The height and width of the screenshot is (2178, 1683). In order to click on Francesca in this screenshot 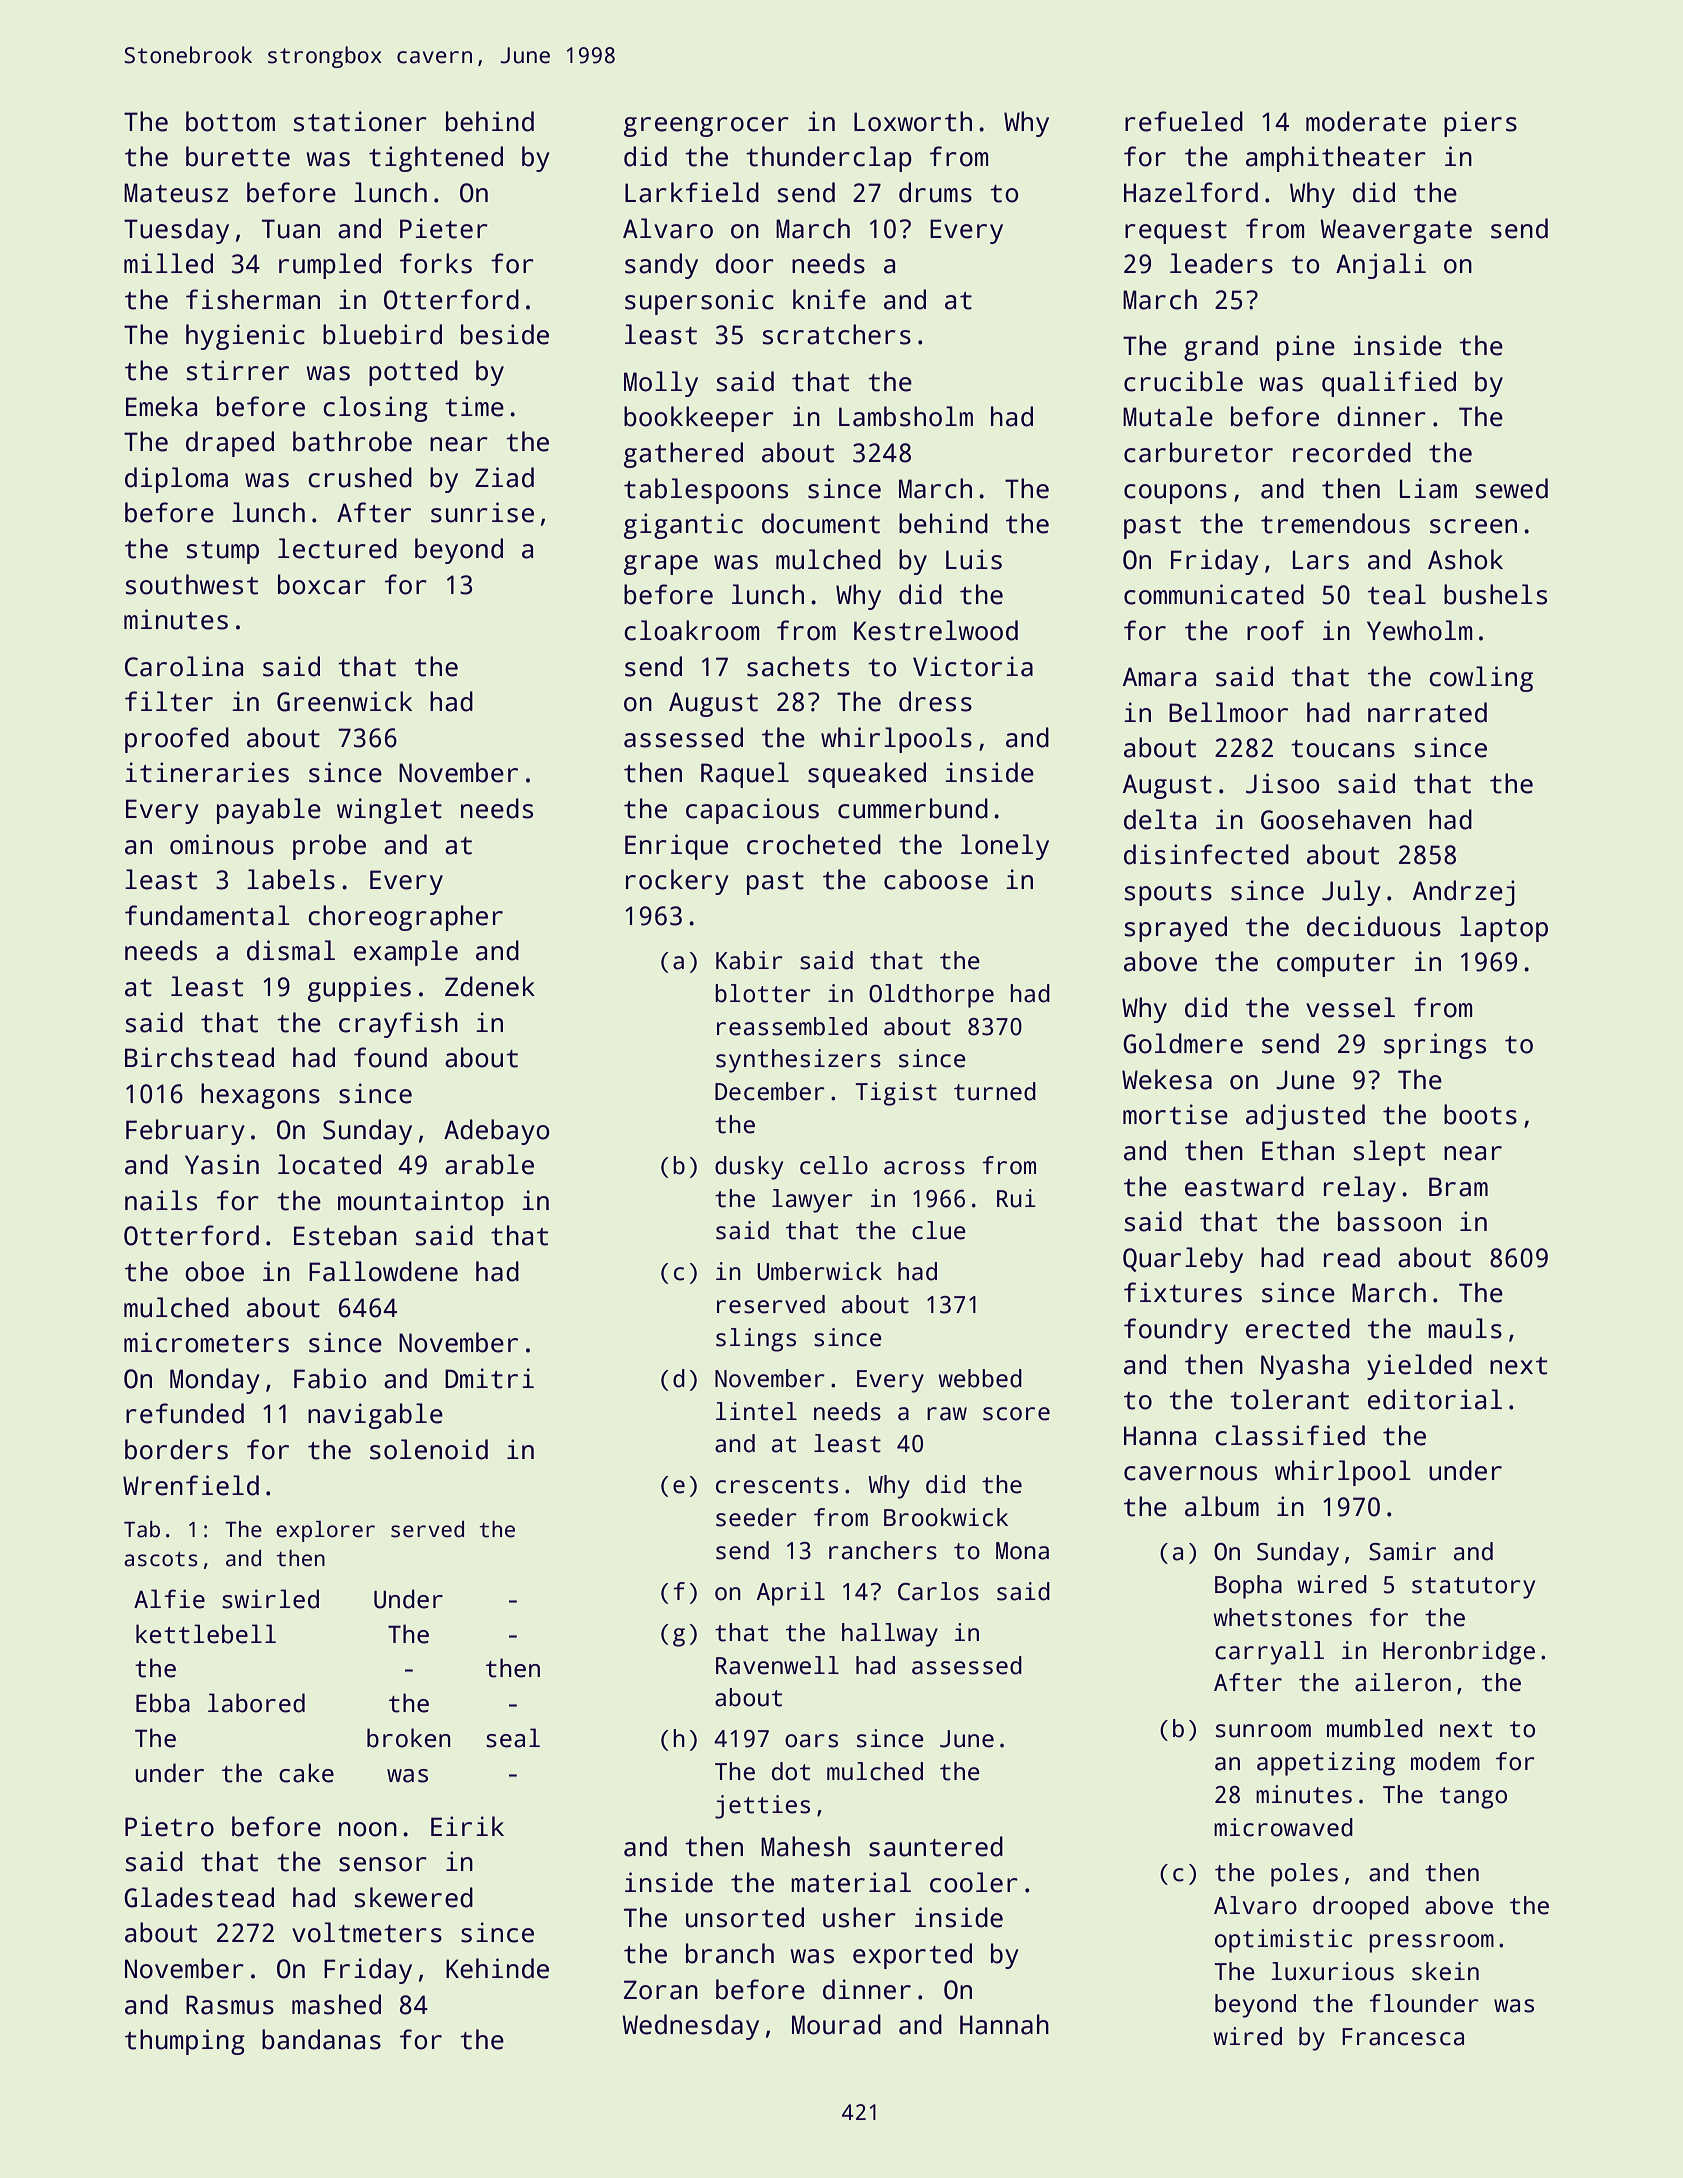, I will do `click(1403, 2037)`.
